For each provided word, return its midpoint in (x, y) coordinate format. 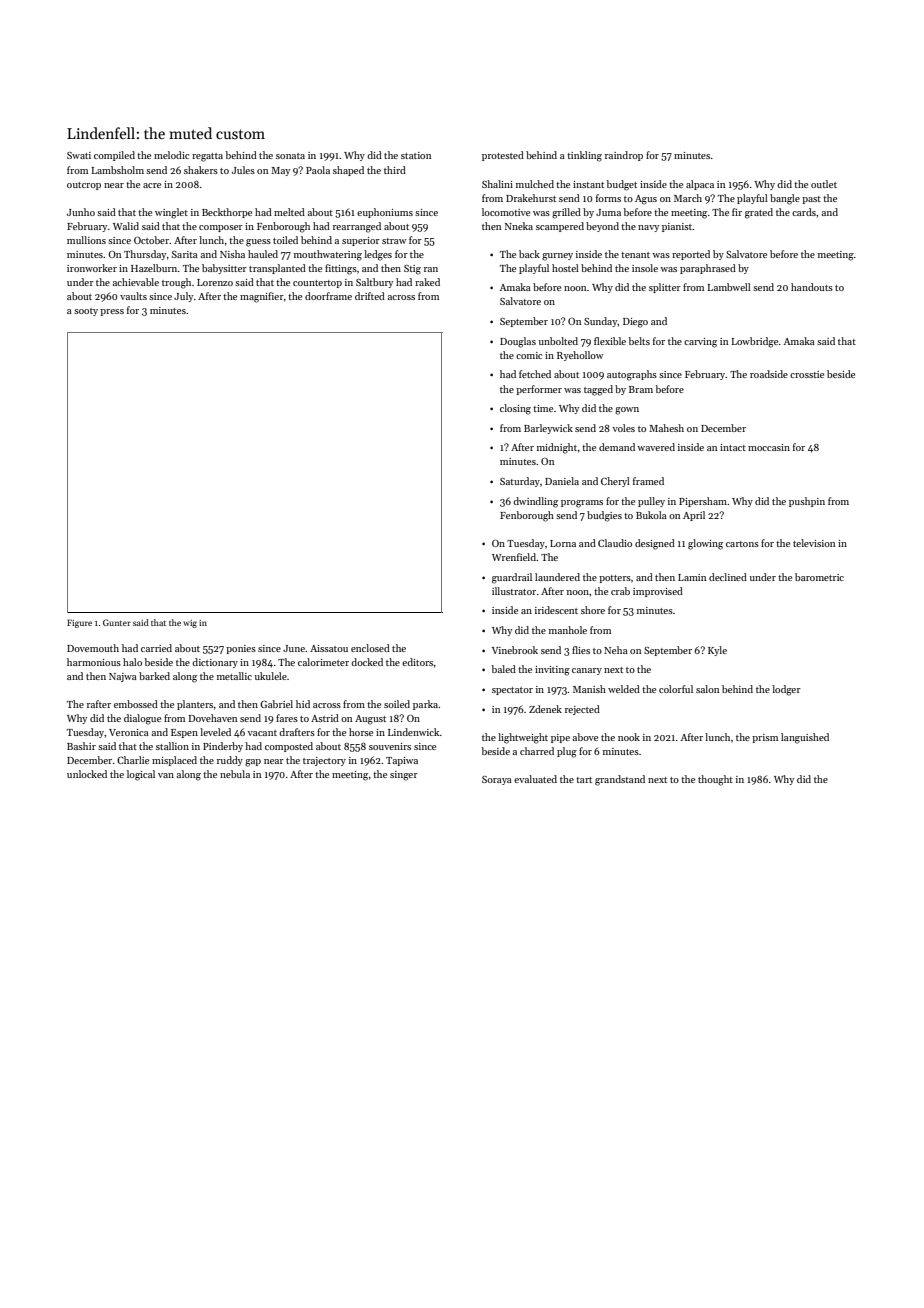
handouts (812, 287)
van (166, 775)
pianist (677, 227)
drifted (370, 296)
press (112, 312)
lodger (786, 690)
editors (417, 662)
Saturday (520, 482)
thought (715, 780)
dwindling (535, 502)
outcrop (84, 186)
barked (154, 676)
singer (404, 776)
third (395, 170)
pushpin (807, 502)
